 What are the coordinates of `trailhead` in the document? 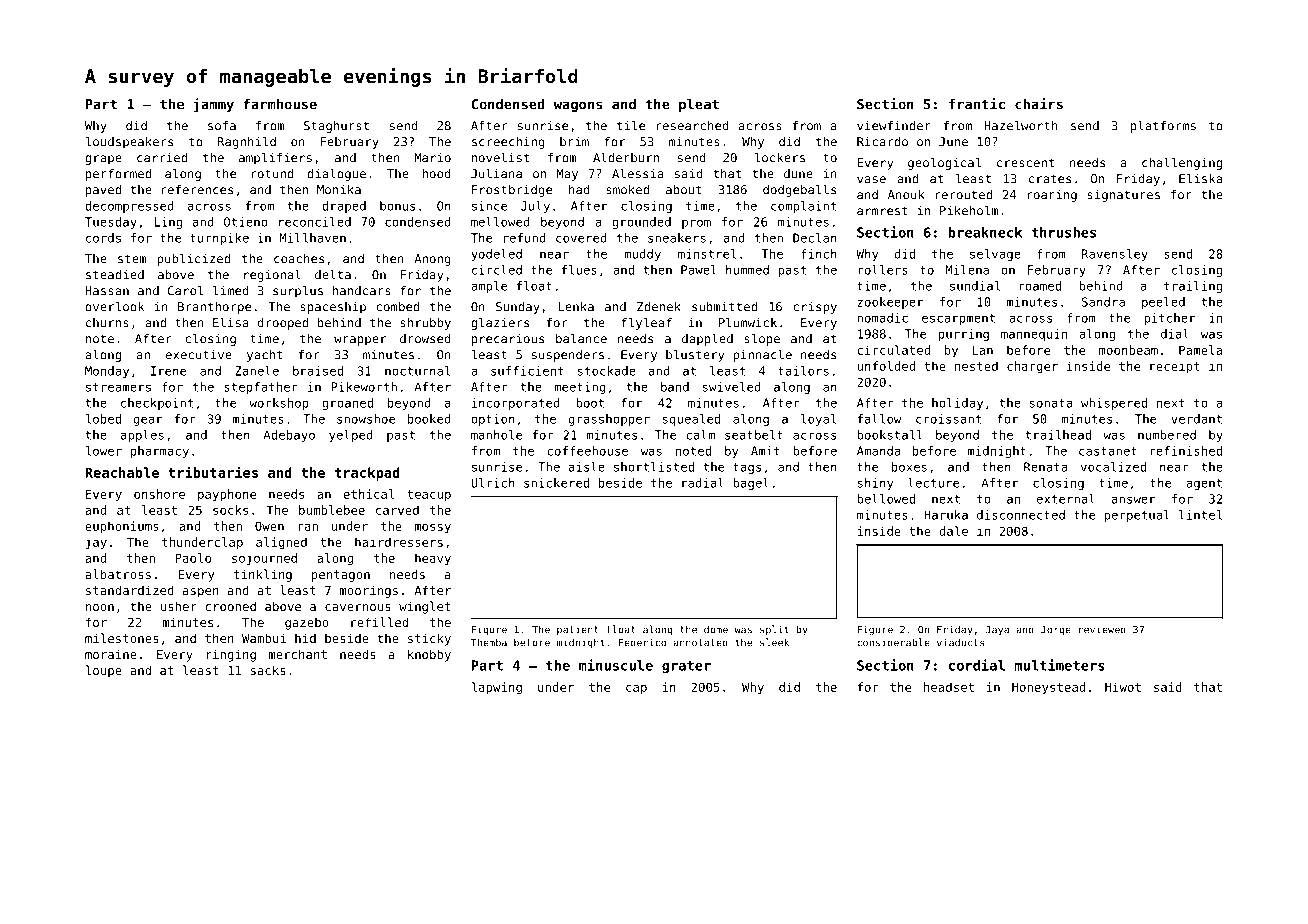 It's located at (1058, 435).
